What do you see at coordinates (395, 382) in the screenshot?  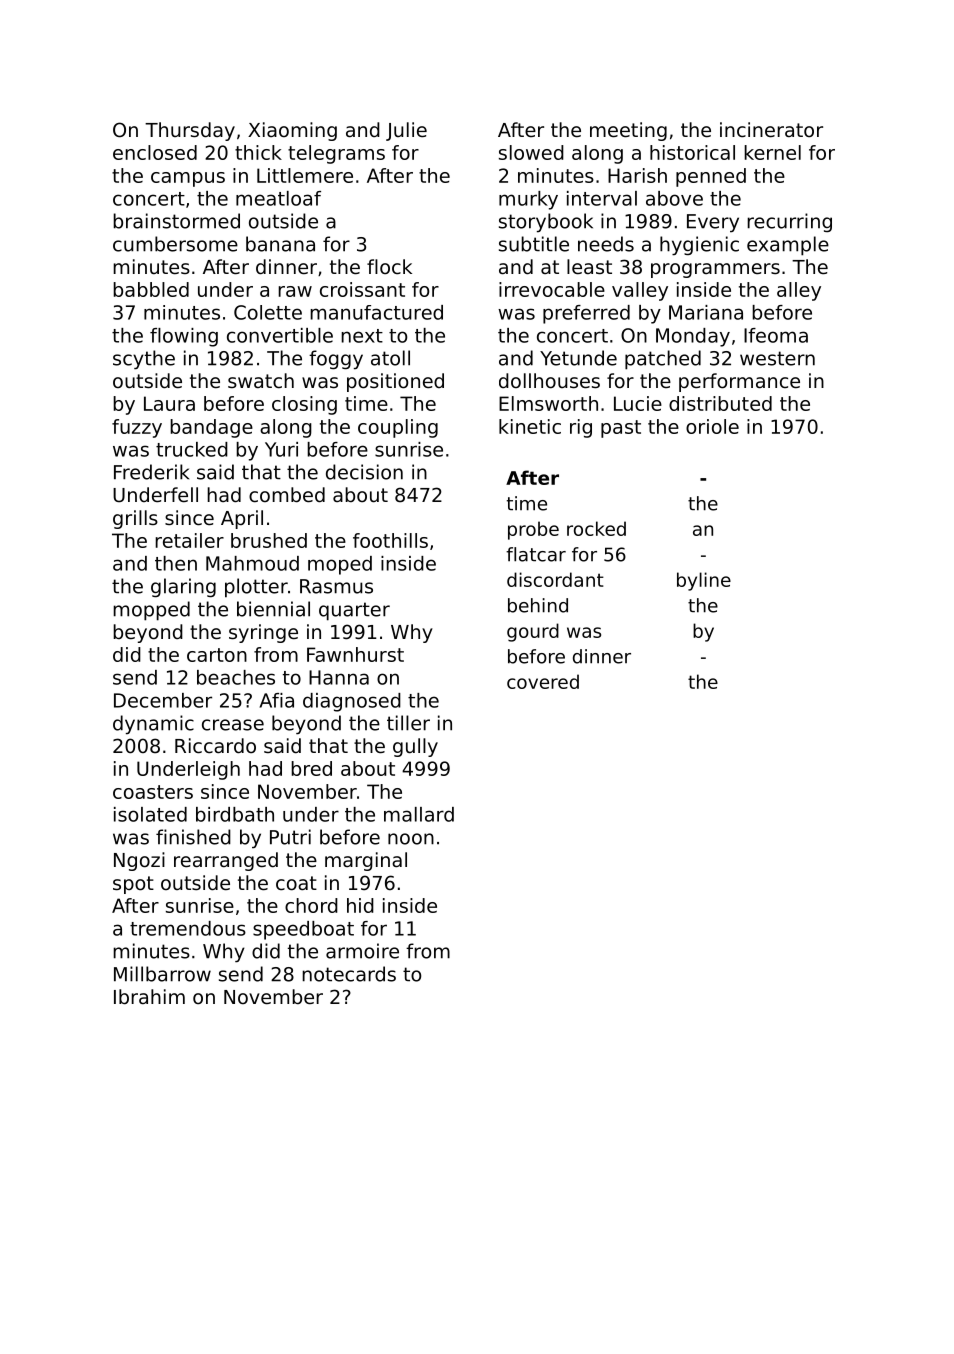 I see `positioned` at bounding box center [395, 382].
